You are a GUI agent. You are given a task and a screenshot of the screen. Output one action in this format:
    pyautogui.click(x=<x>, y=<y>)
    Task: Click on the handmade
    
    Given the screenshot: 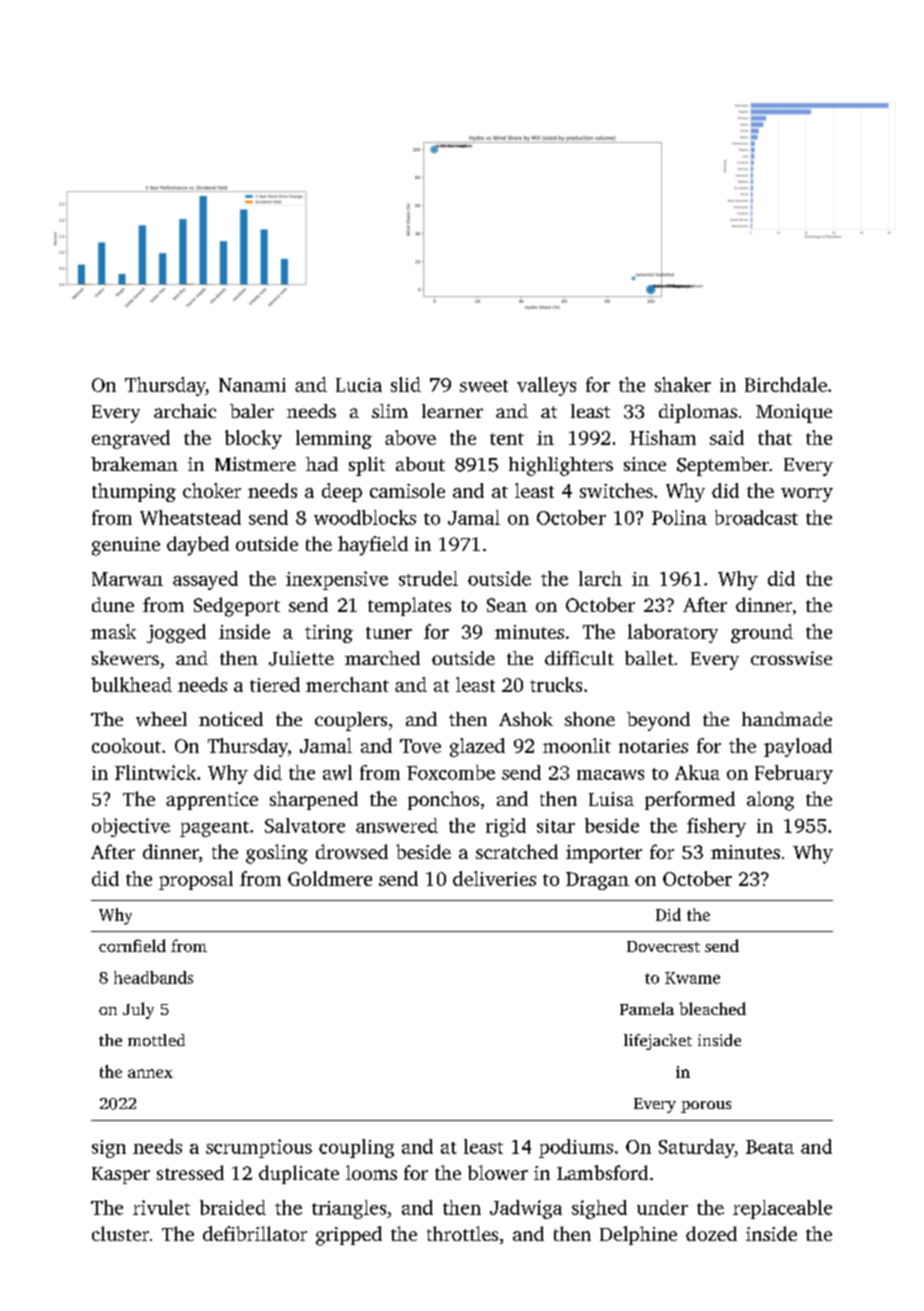 What is the action you would take?
    pyautogui.click(x=787, y=719)
